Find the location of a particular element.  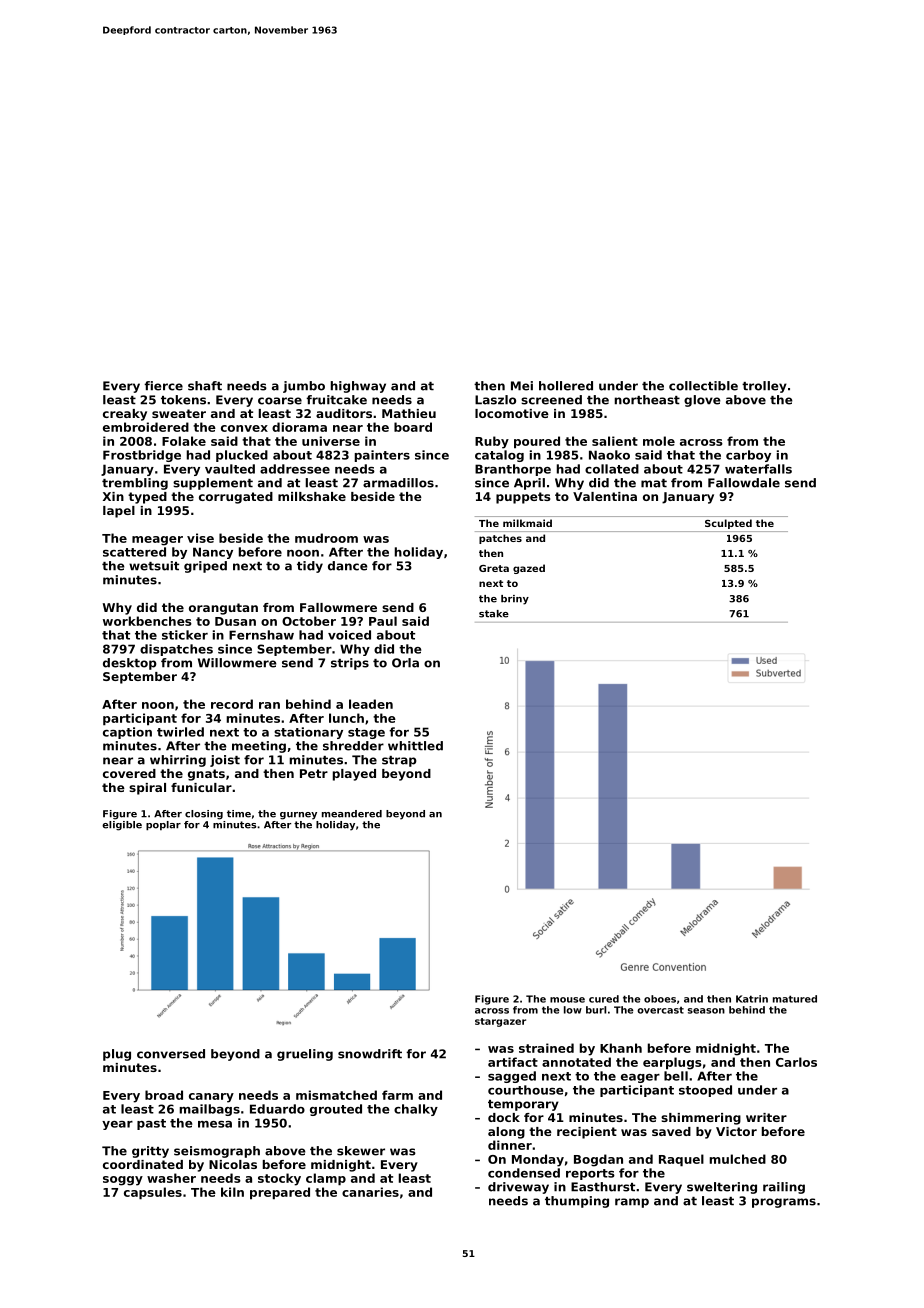

Ruby is located at coordinates (492, 442).
